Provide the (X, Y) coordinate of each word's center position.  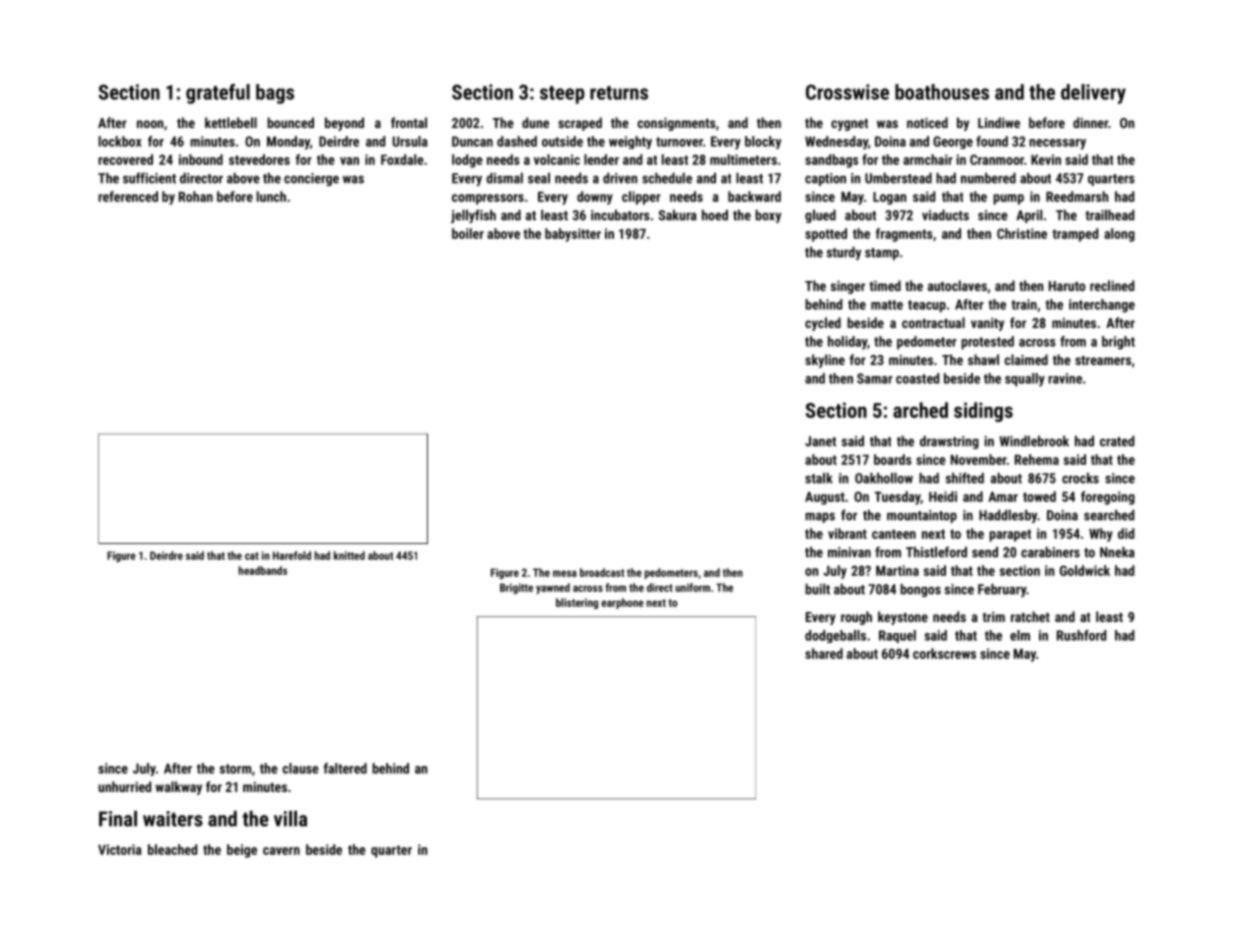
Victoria (119, 849)
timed (885, 285)
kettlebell (231, 122)
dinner (1090, 122)
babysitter (573, 235)
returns (619, 93)
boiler (468, 233)
